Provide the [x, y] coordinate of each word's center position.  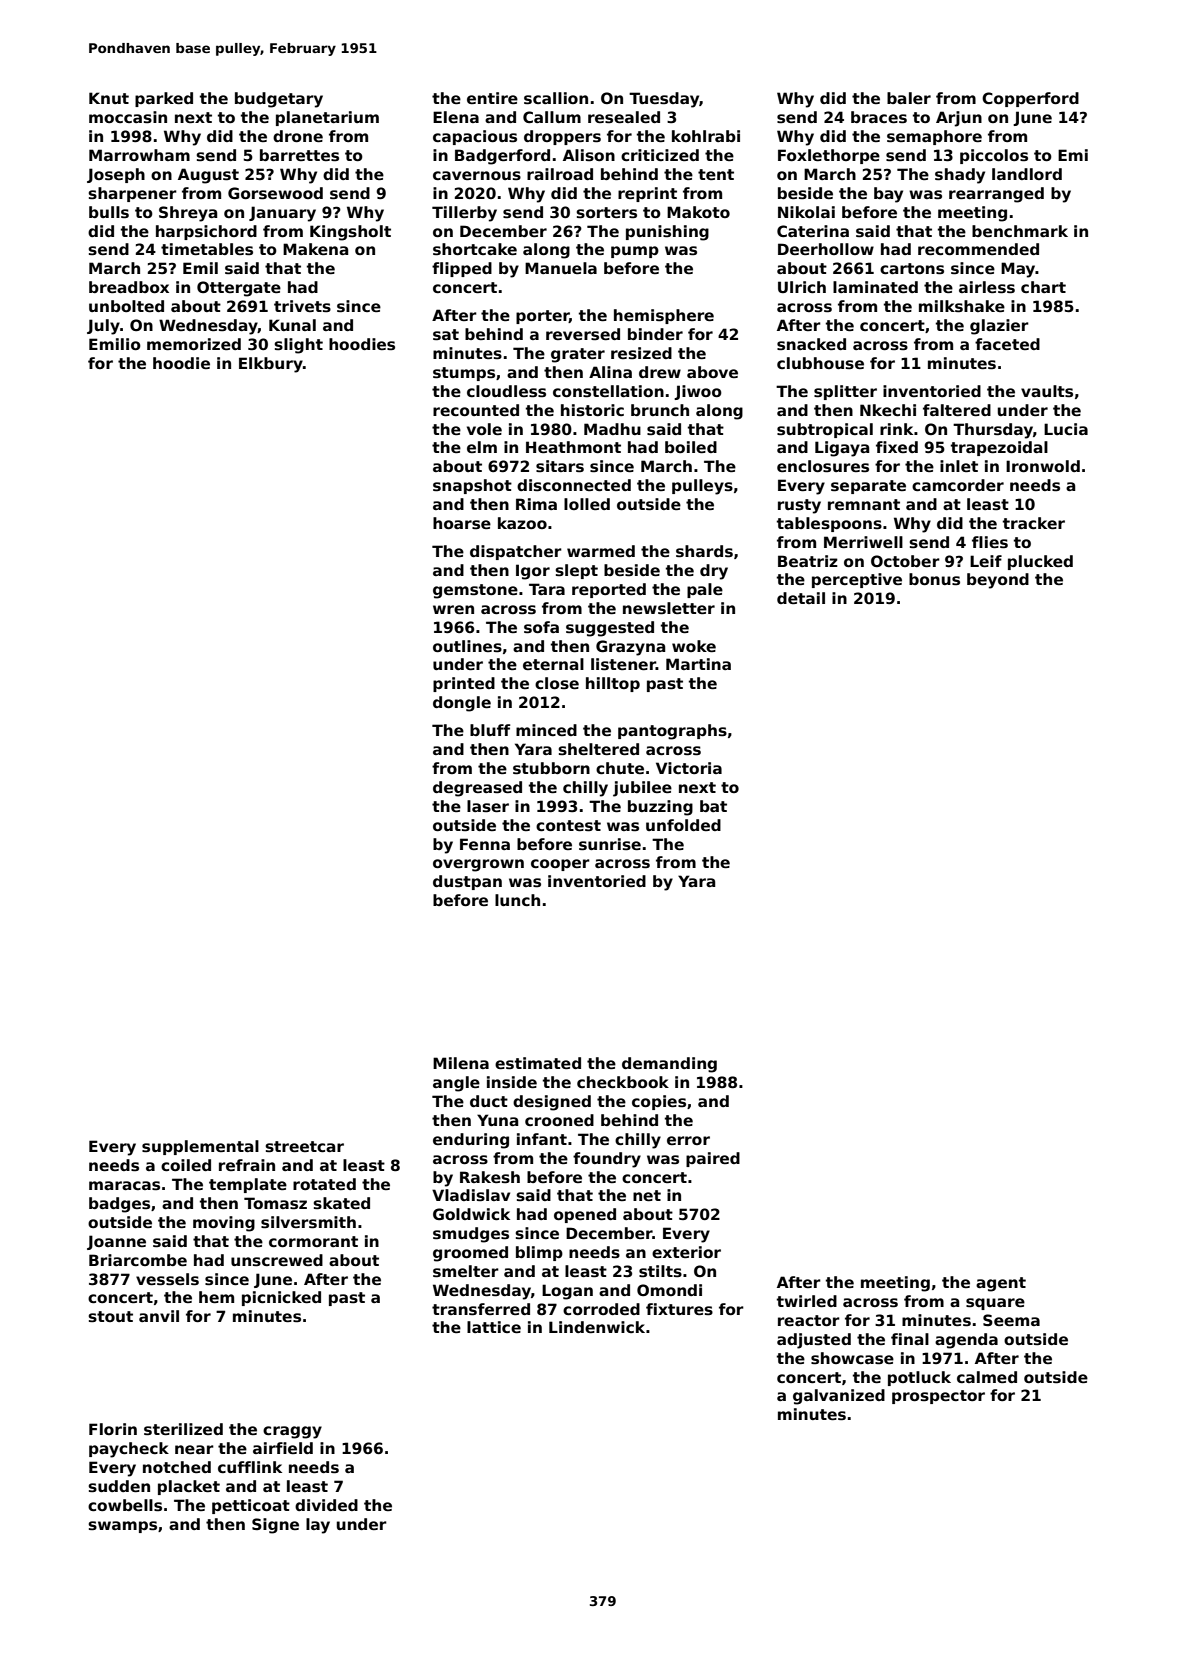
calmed [987, 1377]
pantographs [672, 732]
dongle [462, 704]
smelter [466, 1271]
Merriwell [863, 542]
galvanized [839, 1397]
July [103, 327]
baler [909, 98]
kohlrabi [706, 136]
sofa [541, 627]
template [248, 1185]
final [910, 1339]
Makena [315, 249]
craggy [292, 1432]
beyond [998, 581]
